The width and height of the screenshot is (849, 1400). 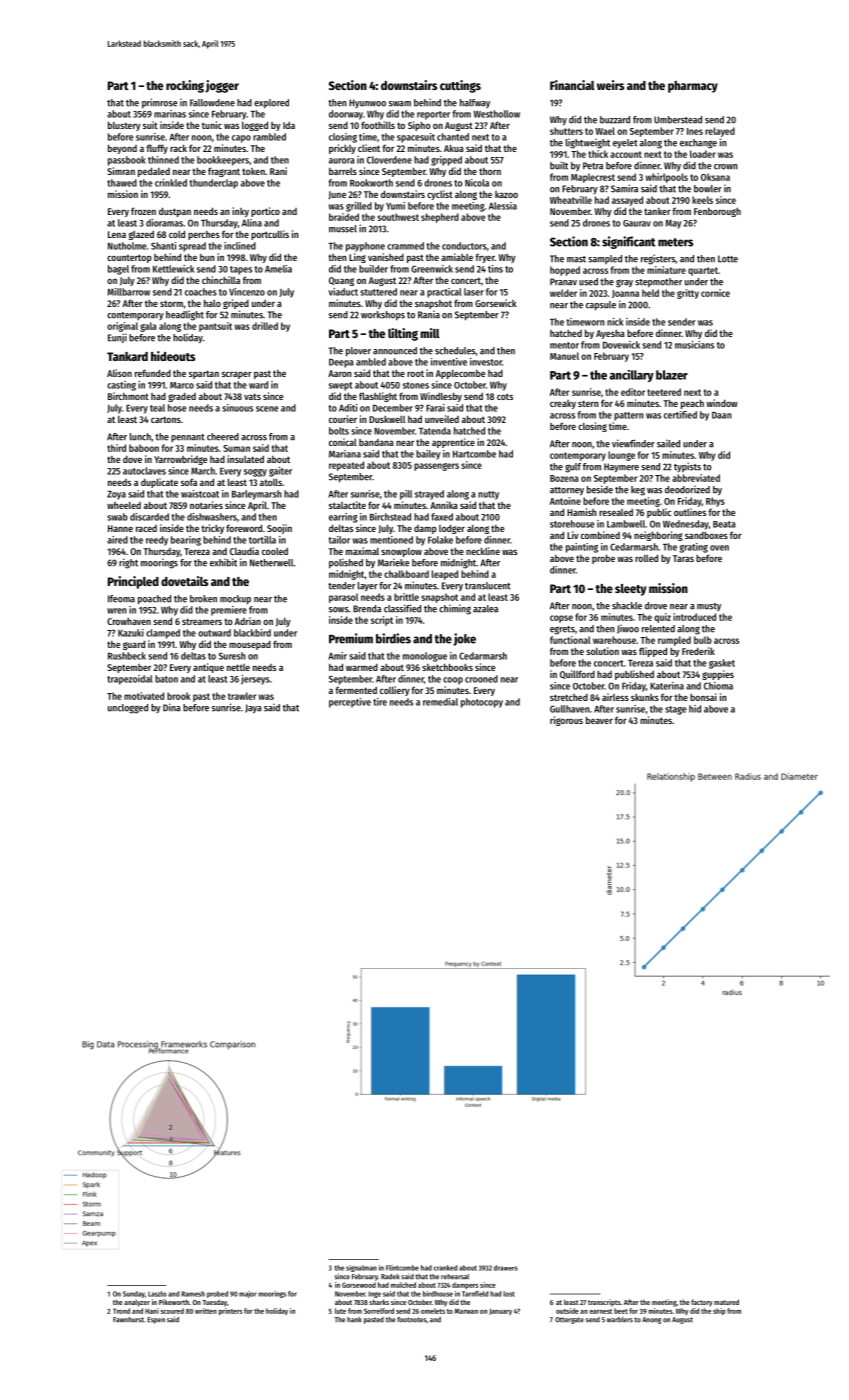 What do you see at coordinates (506, 194) in the screenshot?
I see `kazoo` at bounding box center [506, 194].
